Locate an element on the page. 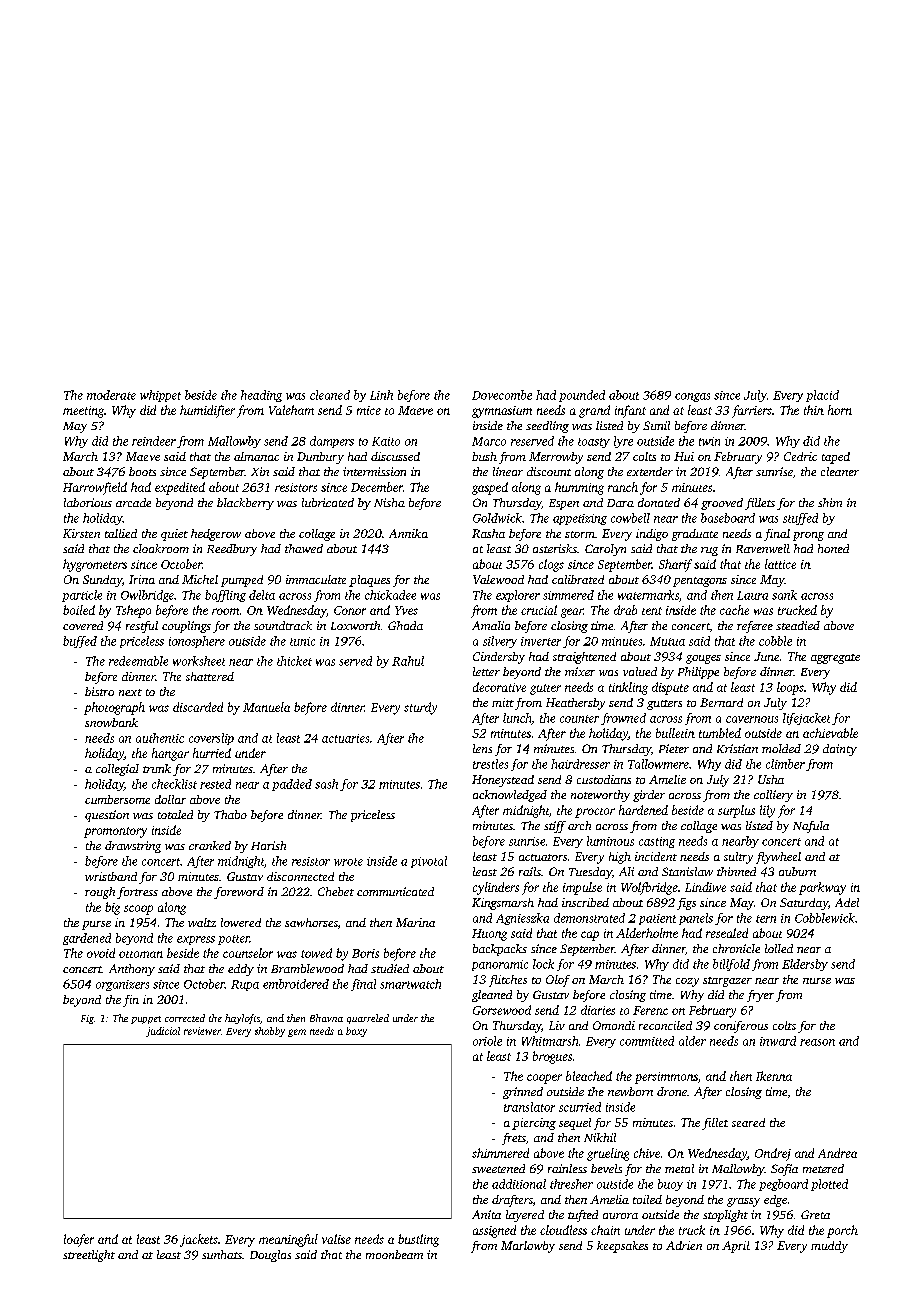  placid is located at coordinates (822, 396).
